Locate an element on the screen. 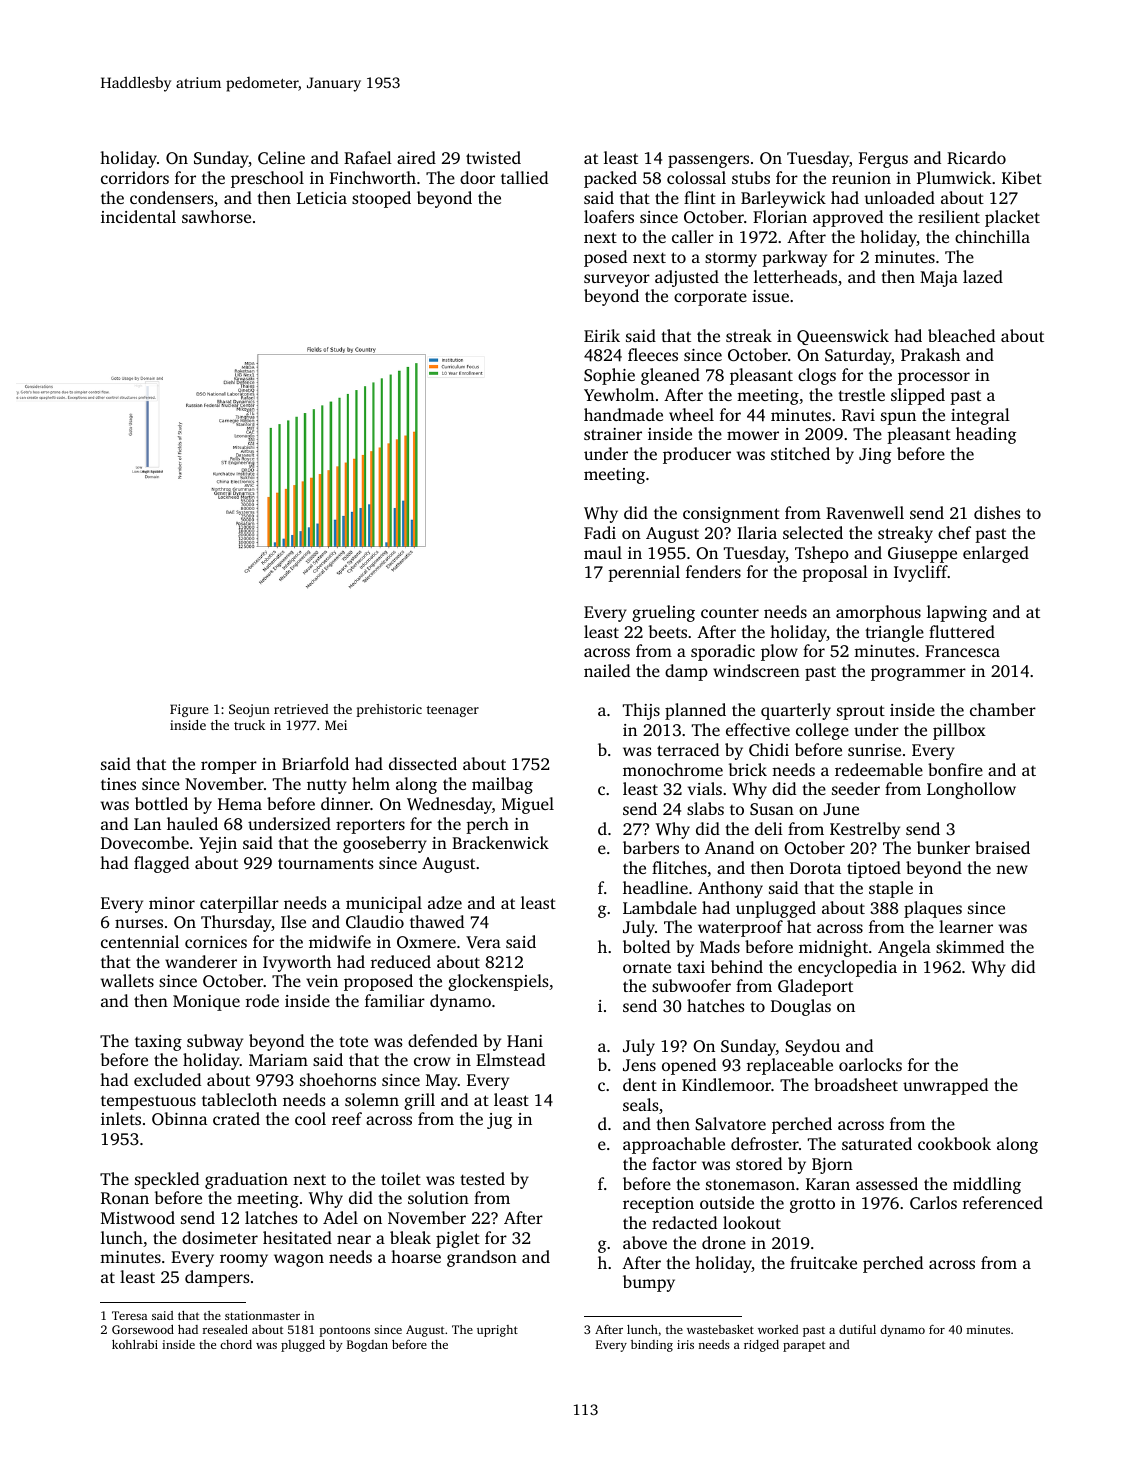  bottled is located at coordinates (161, 803).
